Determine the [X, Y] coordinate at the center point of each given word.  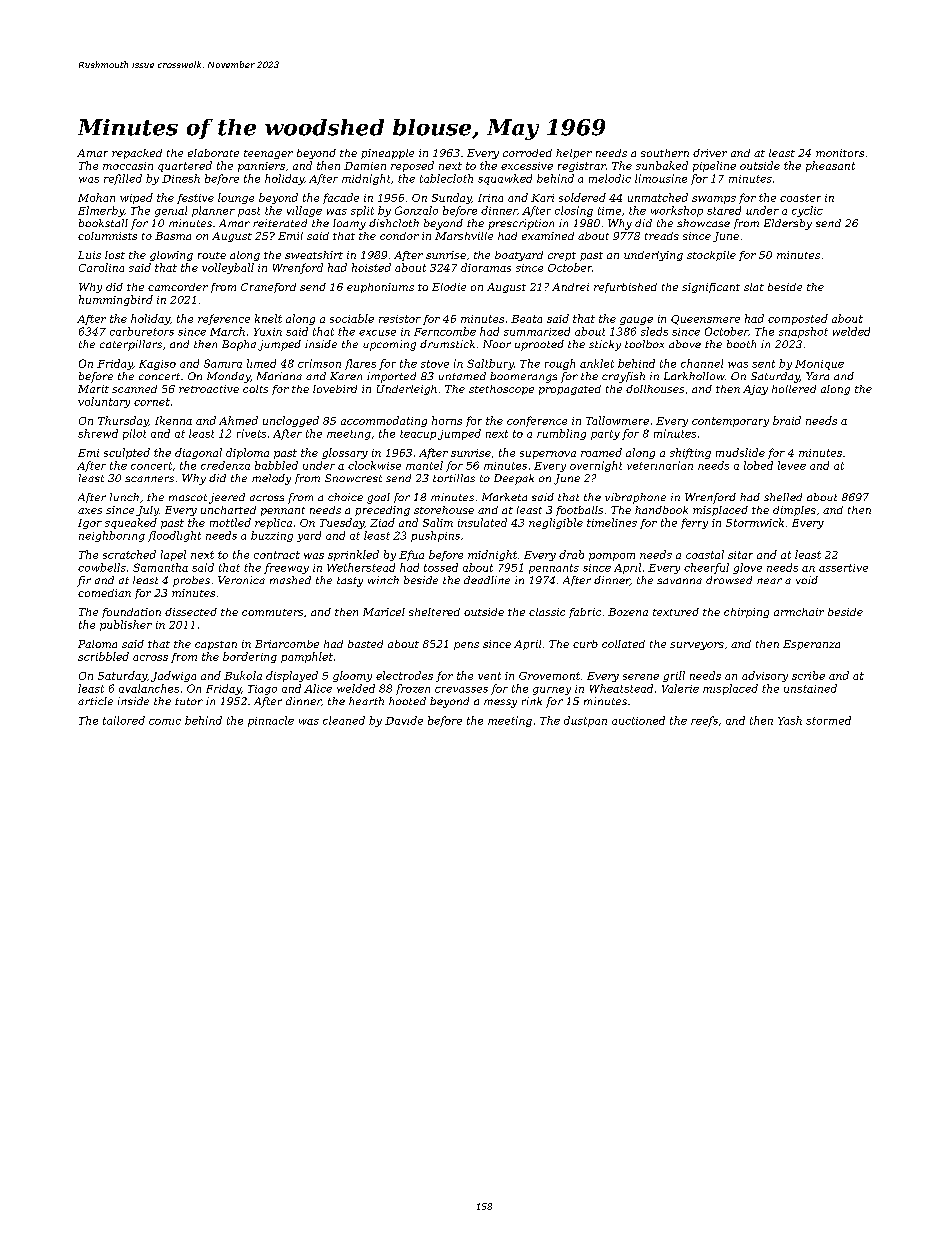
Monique [819, 365]
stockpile [711, 256]
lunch [124, 497]
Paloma [97, 644]
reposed [412, 166]
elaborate [213, 153]
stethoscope [501, 390]
